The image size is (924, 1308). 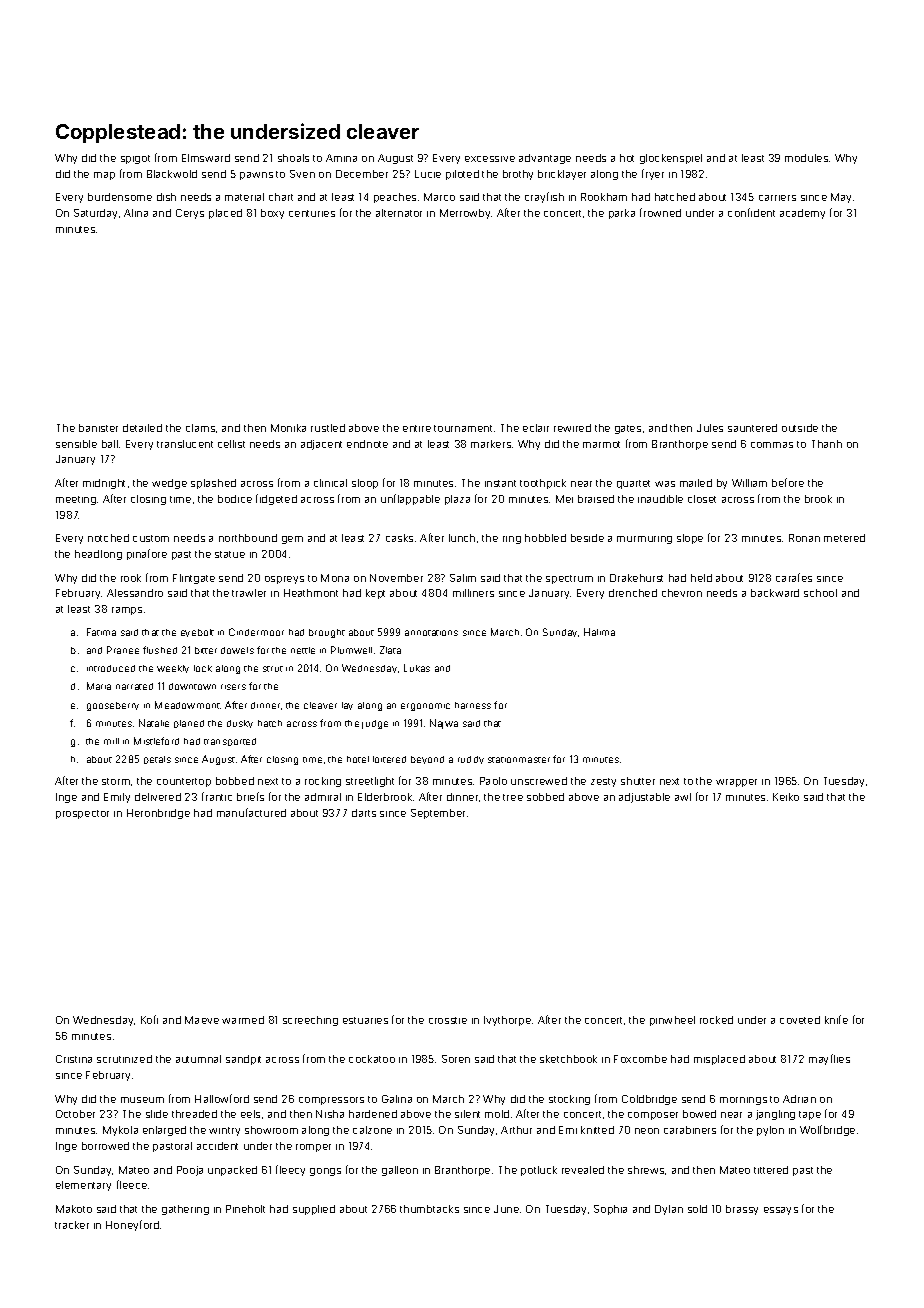 What do you see at coordinates (310, 1021) in the document?
I see `screeching` at bounding box center [310, 1021].
